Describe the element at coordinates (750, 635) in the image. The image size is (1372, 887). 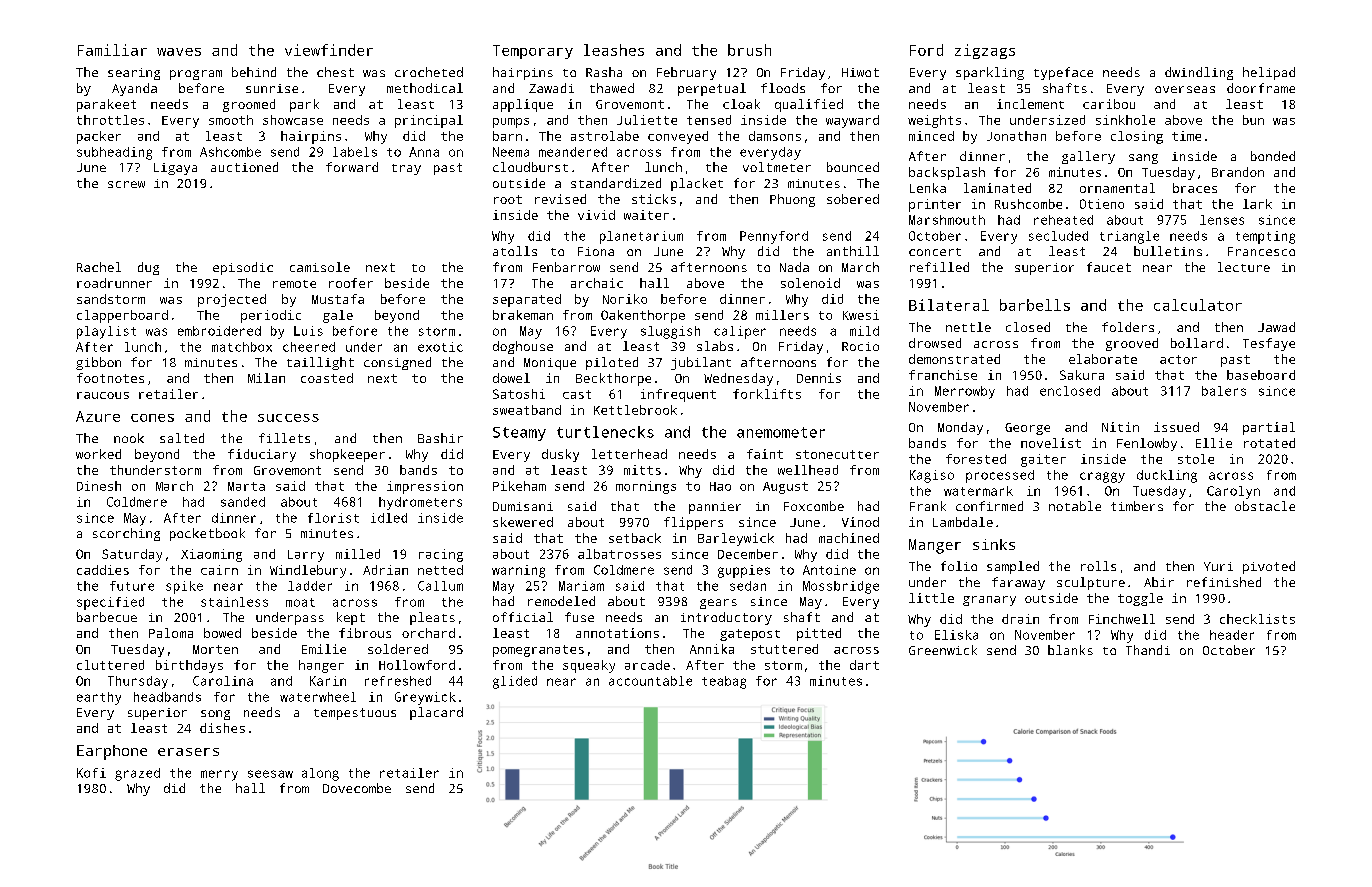
I see `gatepost` at that location.
